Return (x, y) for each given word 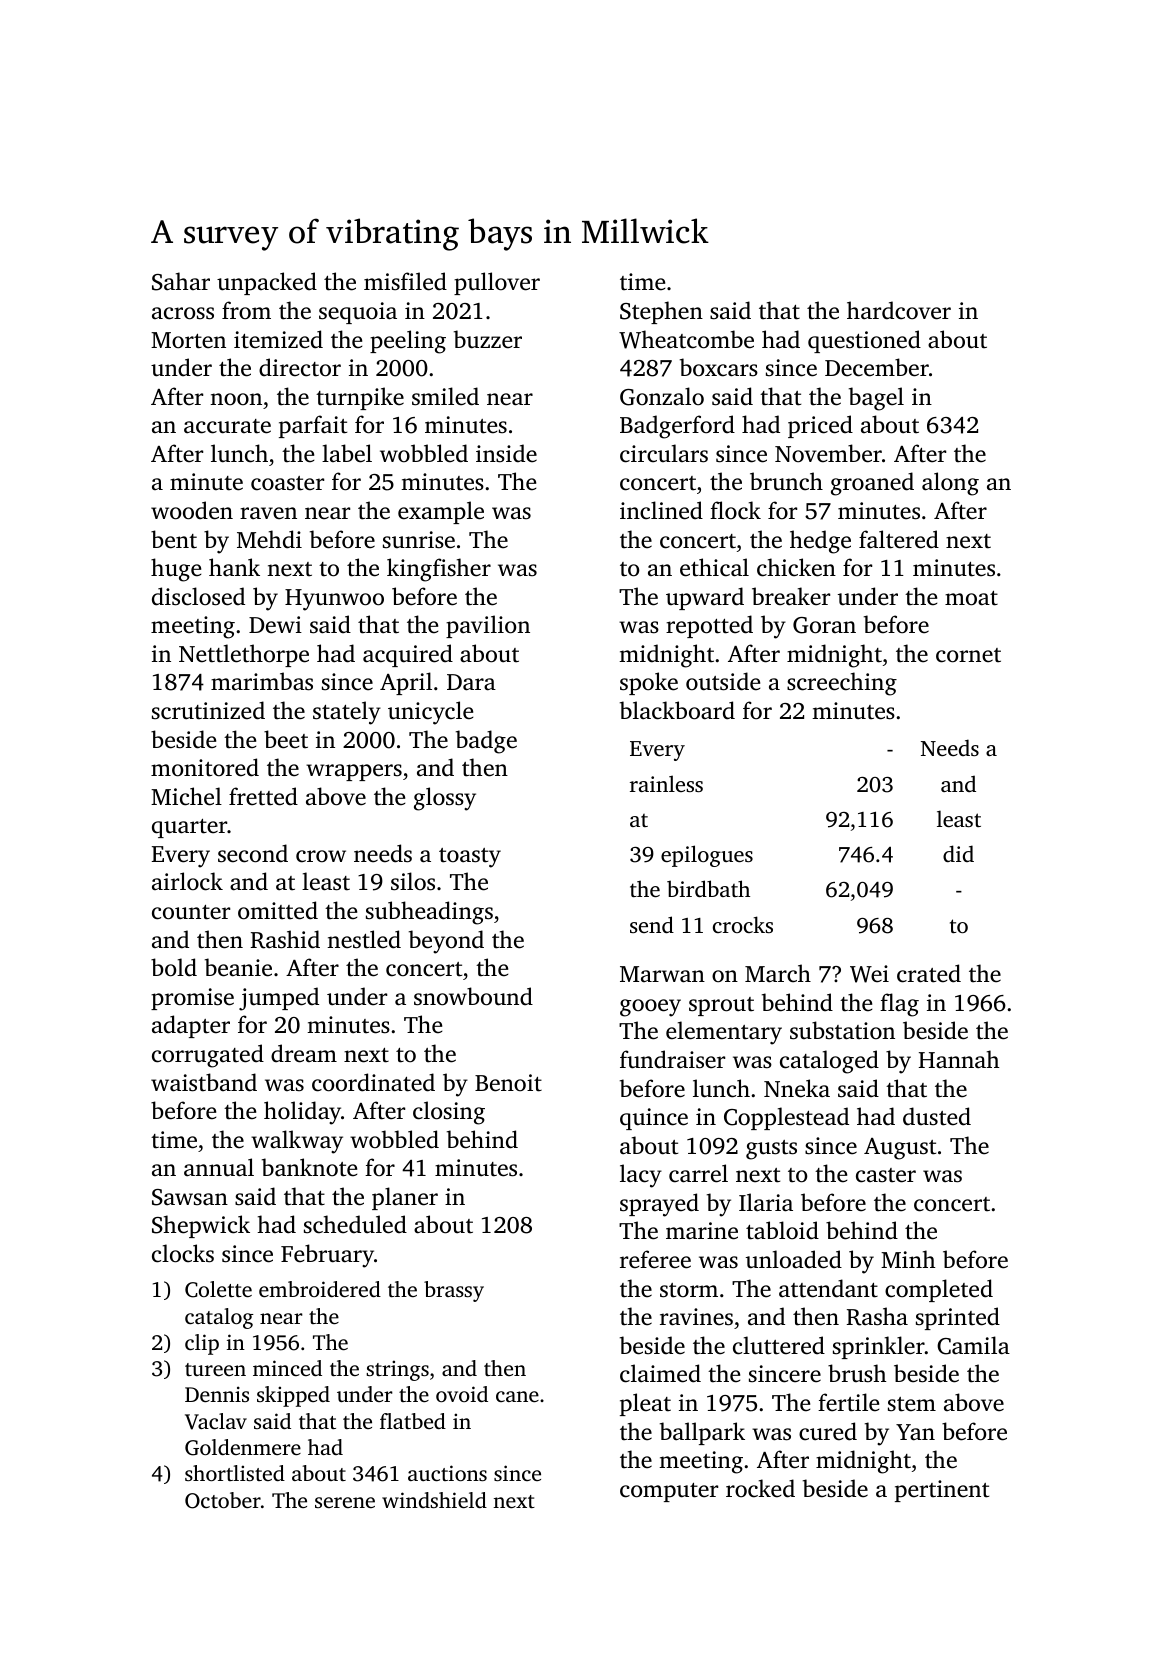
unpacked (267, 283)
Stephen (661, 312)
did (958, 853)
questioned (864, 341)
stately (347, 713)
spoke (649, 683)
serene (345, 1502)
